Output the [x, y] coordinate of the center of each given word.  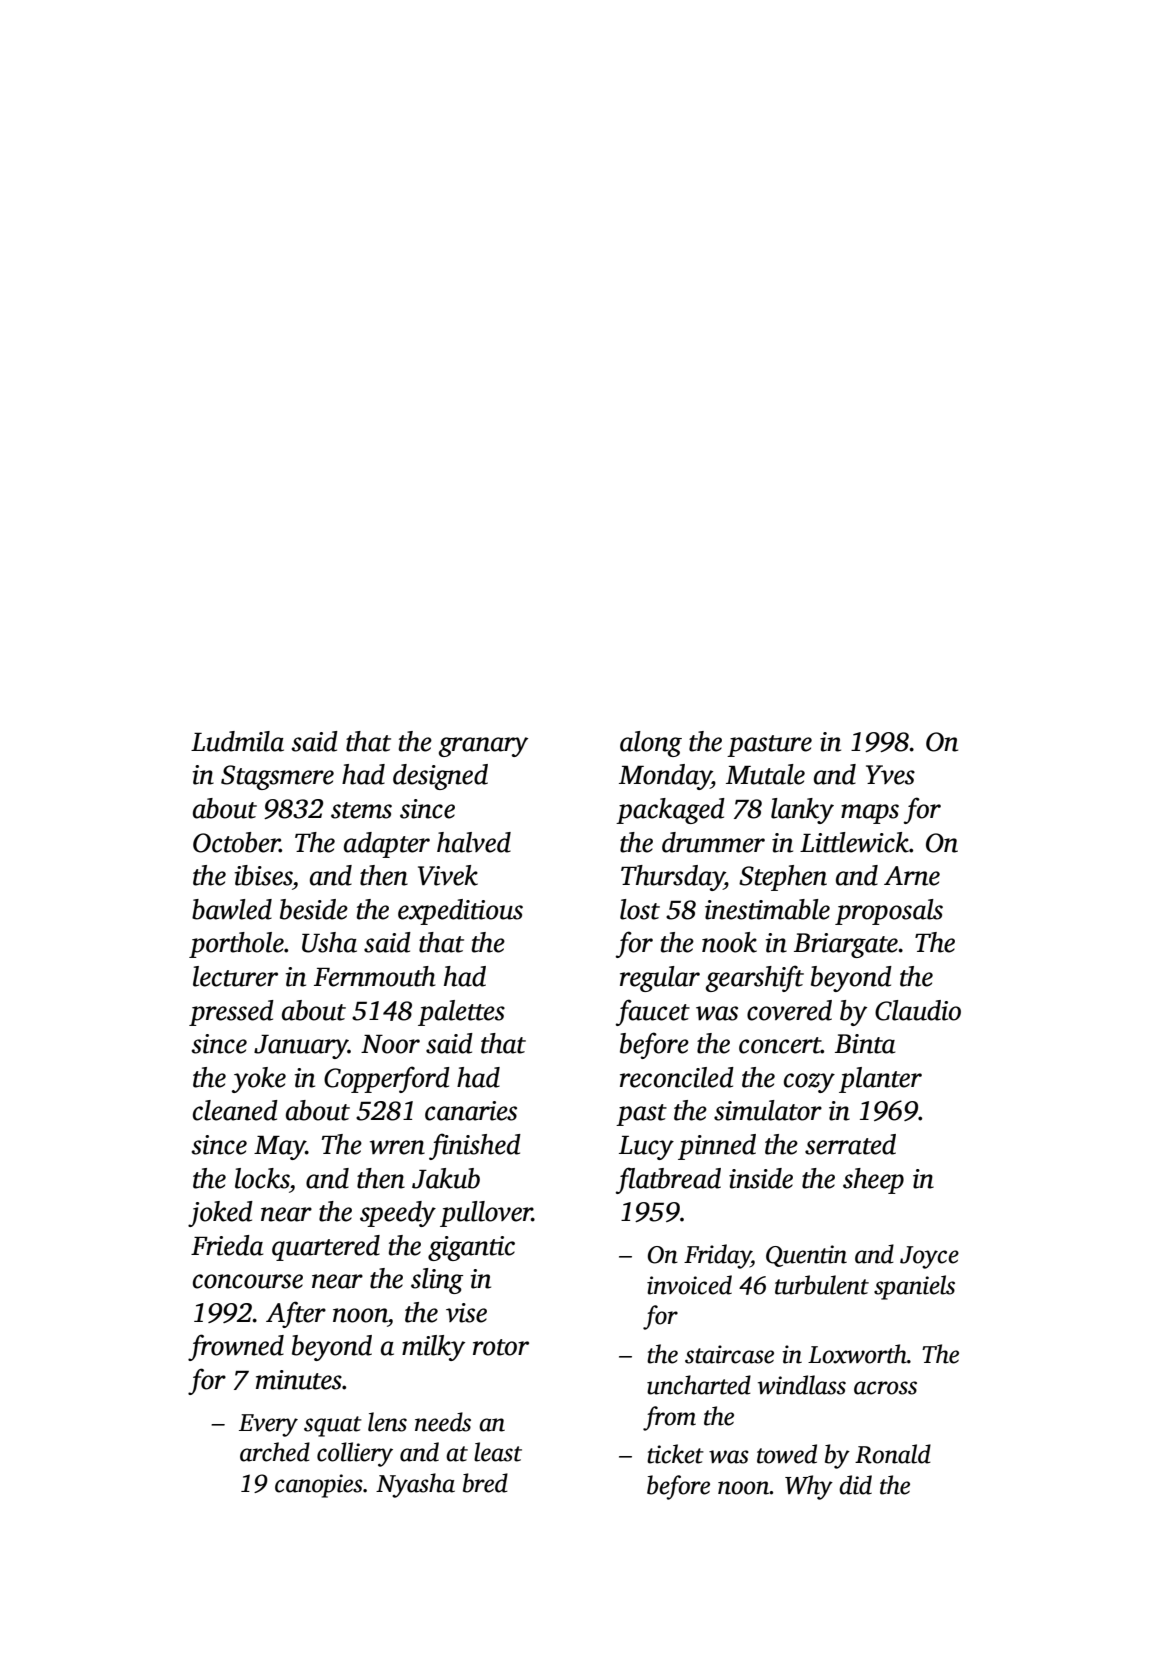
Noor [390, 1044]
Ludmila [237, 741]
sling [437, 1281]
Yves [890, 775]
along [651, 744]
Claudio [918, 1010]
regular [660, 979]
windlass [802, 1385]
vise [466, 1313]
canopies [319, 1486]
